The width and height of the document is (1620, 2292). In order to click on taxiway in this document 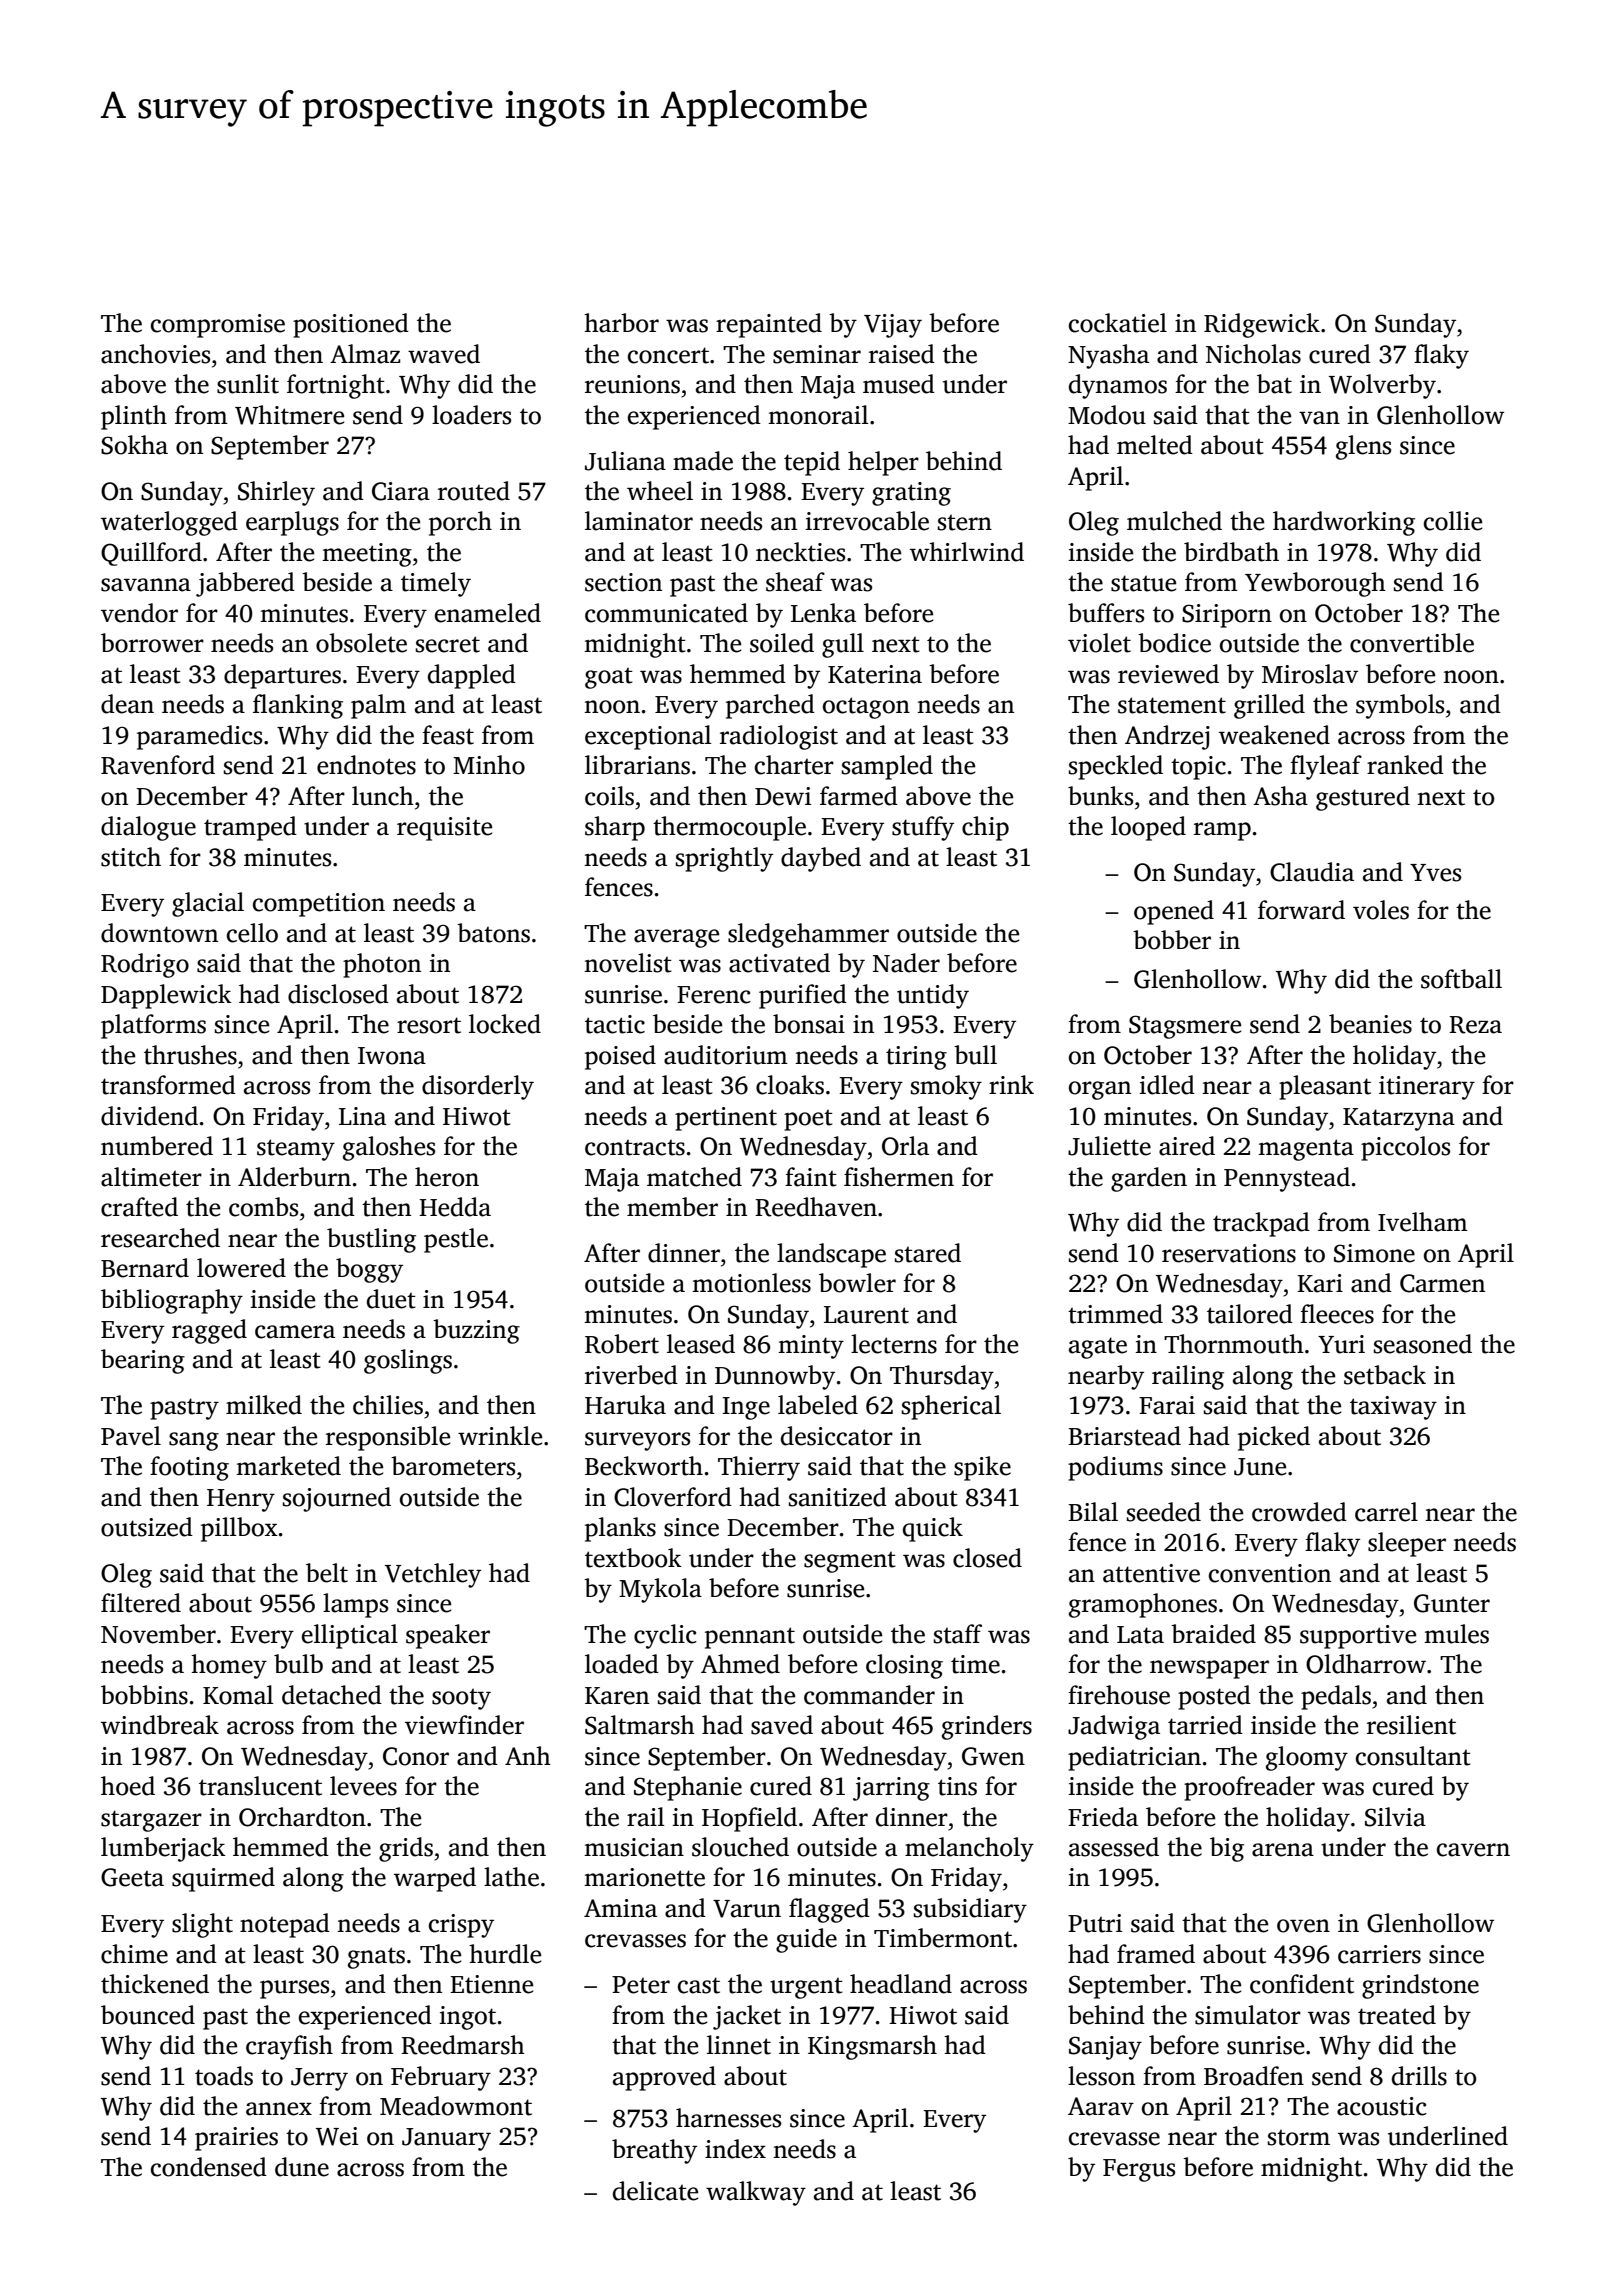, I will do `click(1393, 1408)`.
